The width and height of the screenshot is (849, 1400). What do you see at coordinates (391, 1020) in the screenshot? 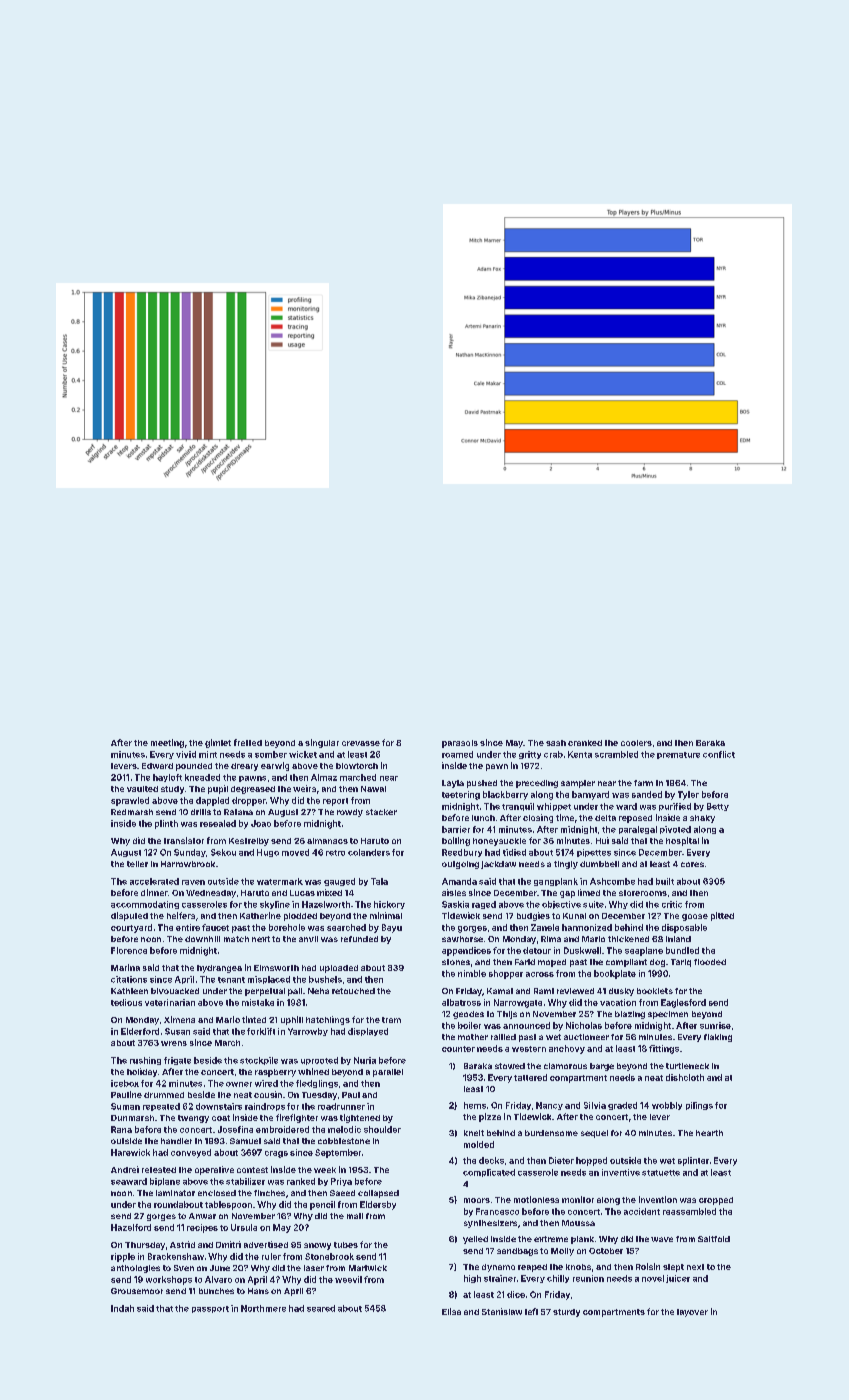
I see `tram` at bounding box center [391, 1020].
